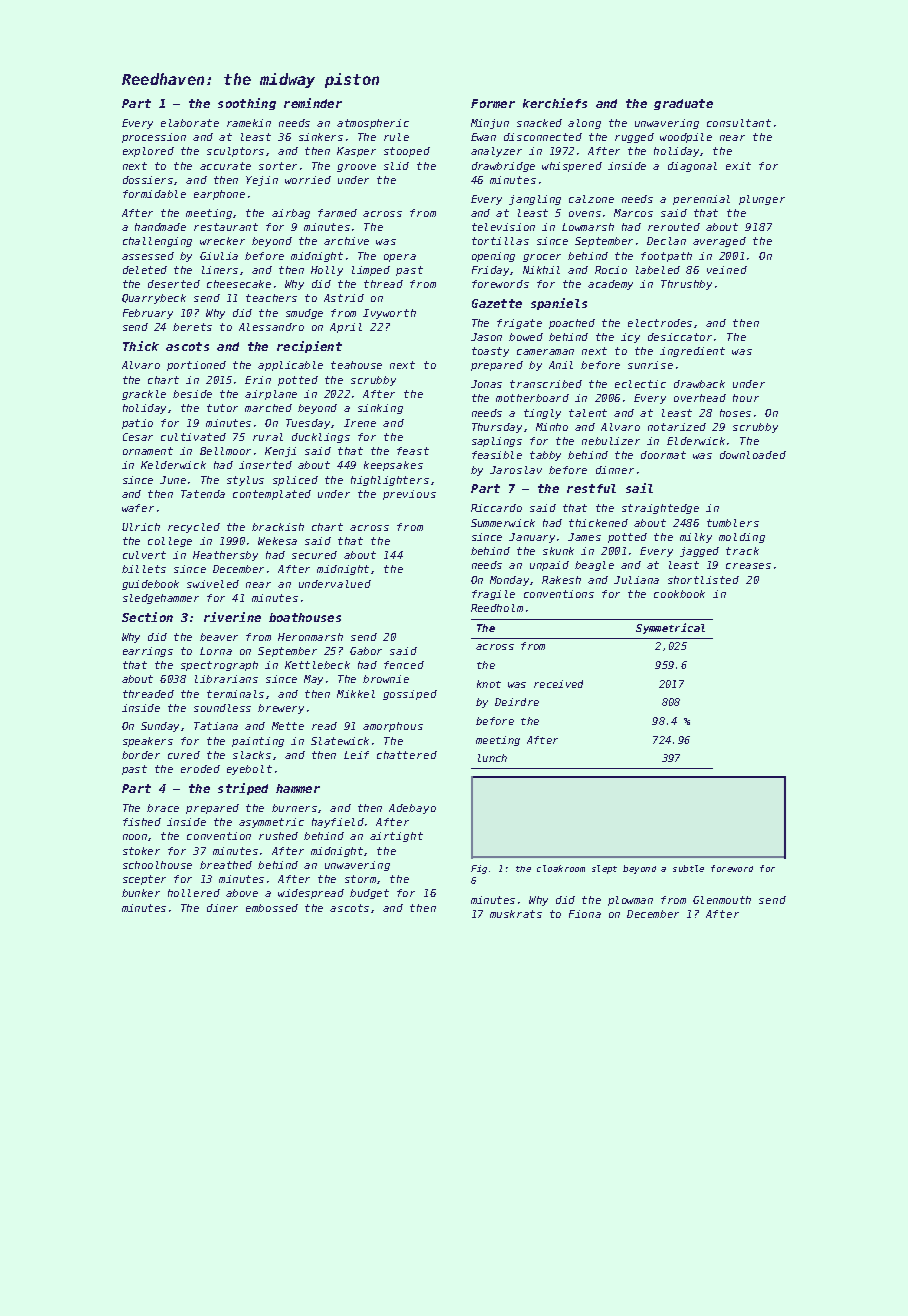 The image size is (908, 1316). What do you see at coordinates (141, 893) in the image?
I see `bunker` at bounding box center [141, 893].
